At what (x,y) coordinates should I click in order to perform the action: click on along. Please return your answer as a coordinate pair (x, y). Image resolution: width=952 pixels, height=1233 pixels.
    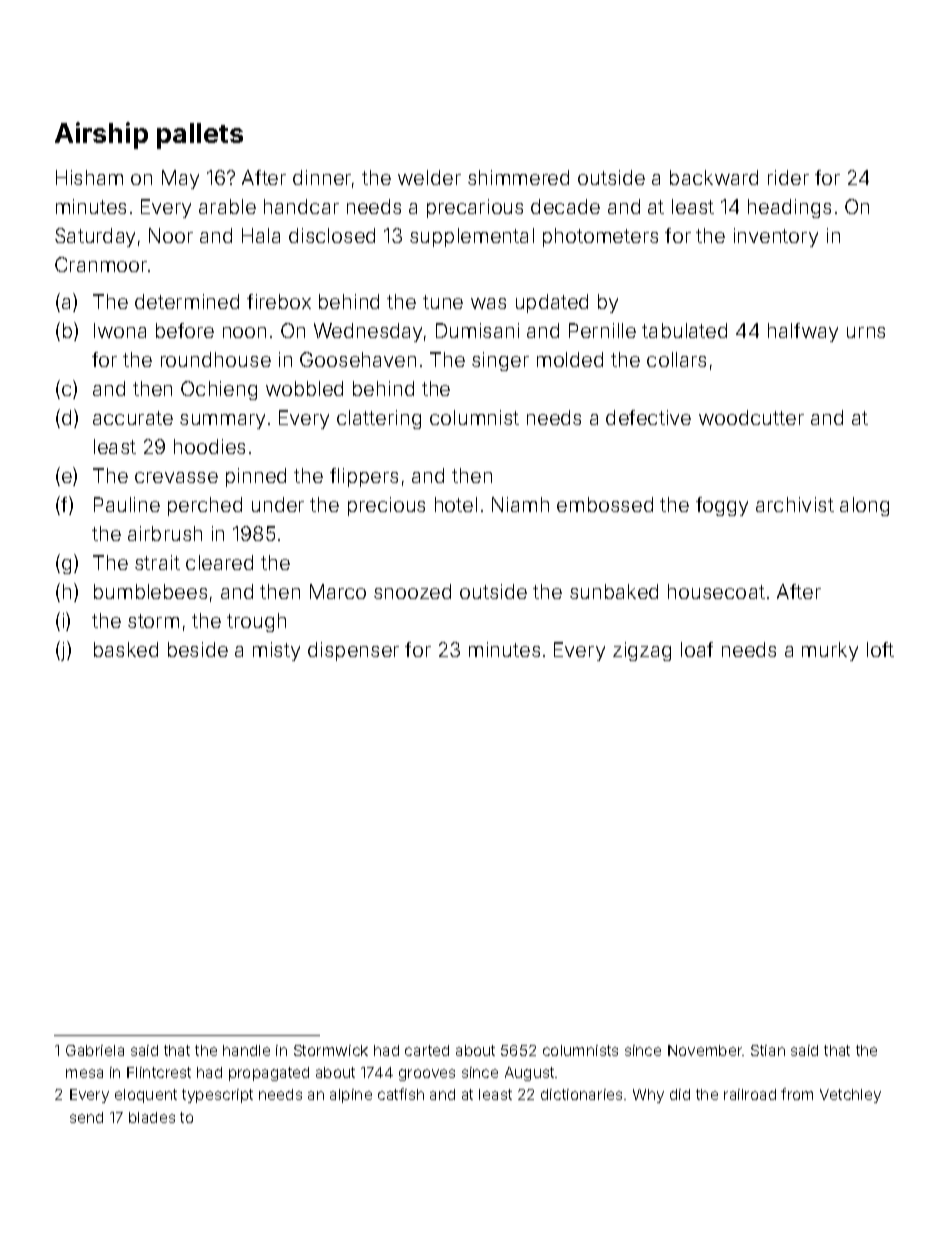
    Looking at the image, I should click on (864, 506).
